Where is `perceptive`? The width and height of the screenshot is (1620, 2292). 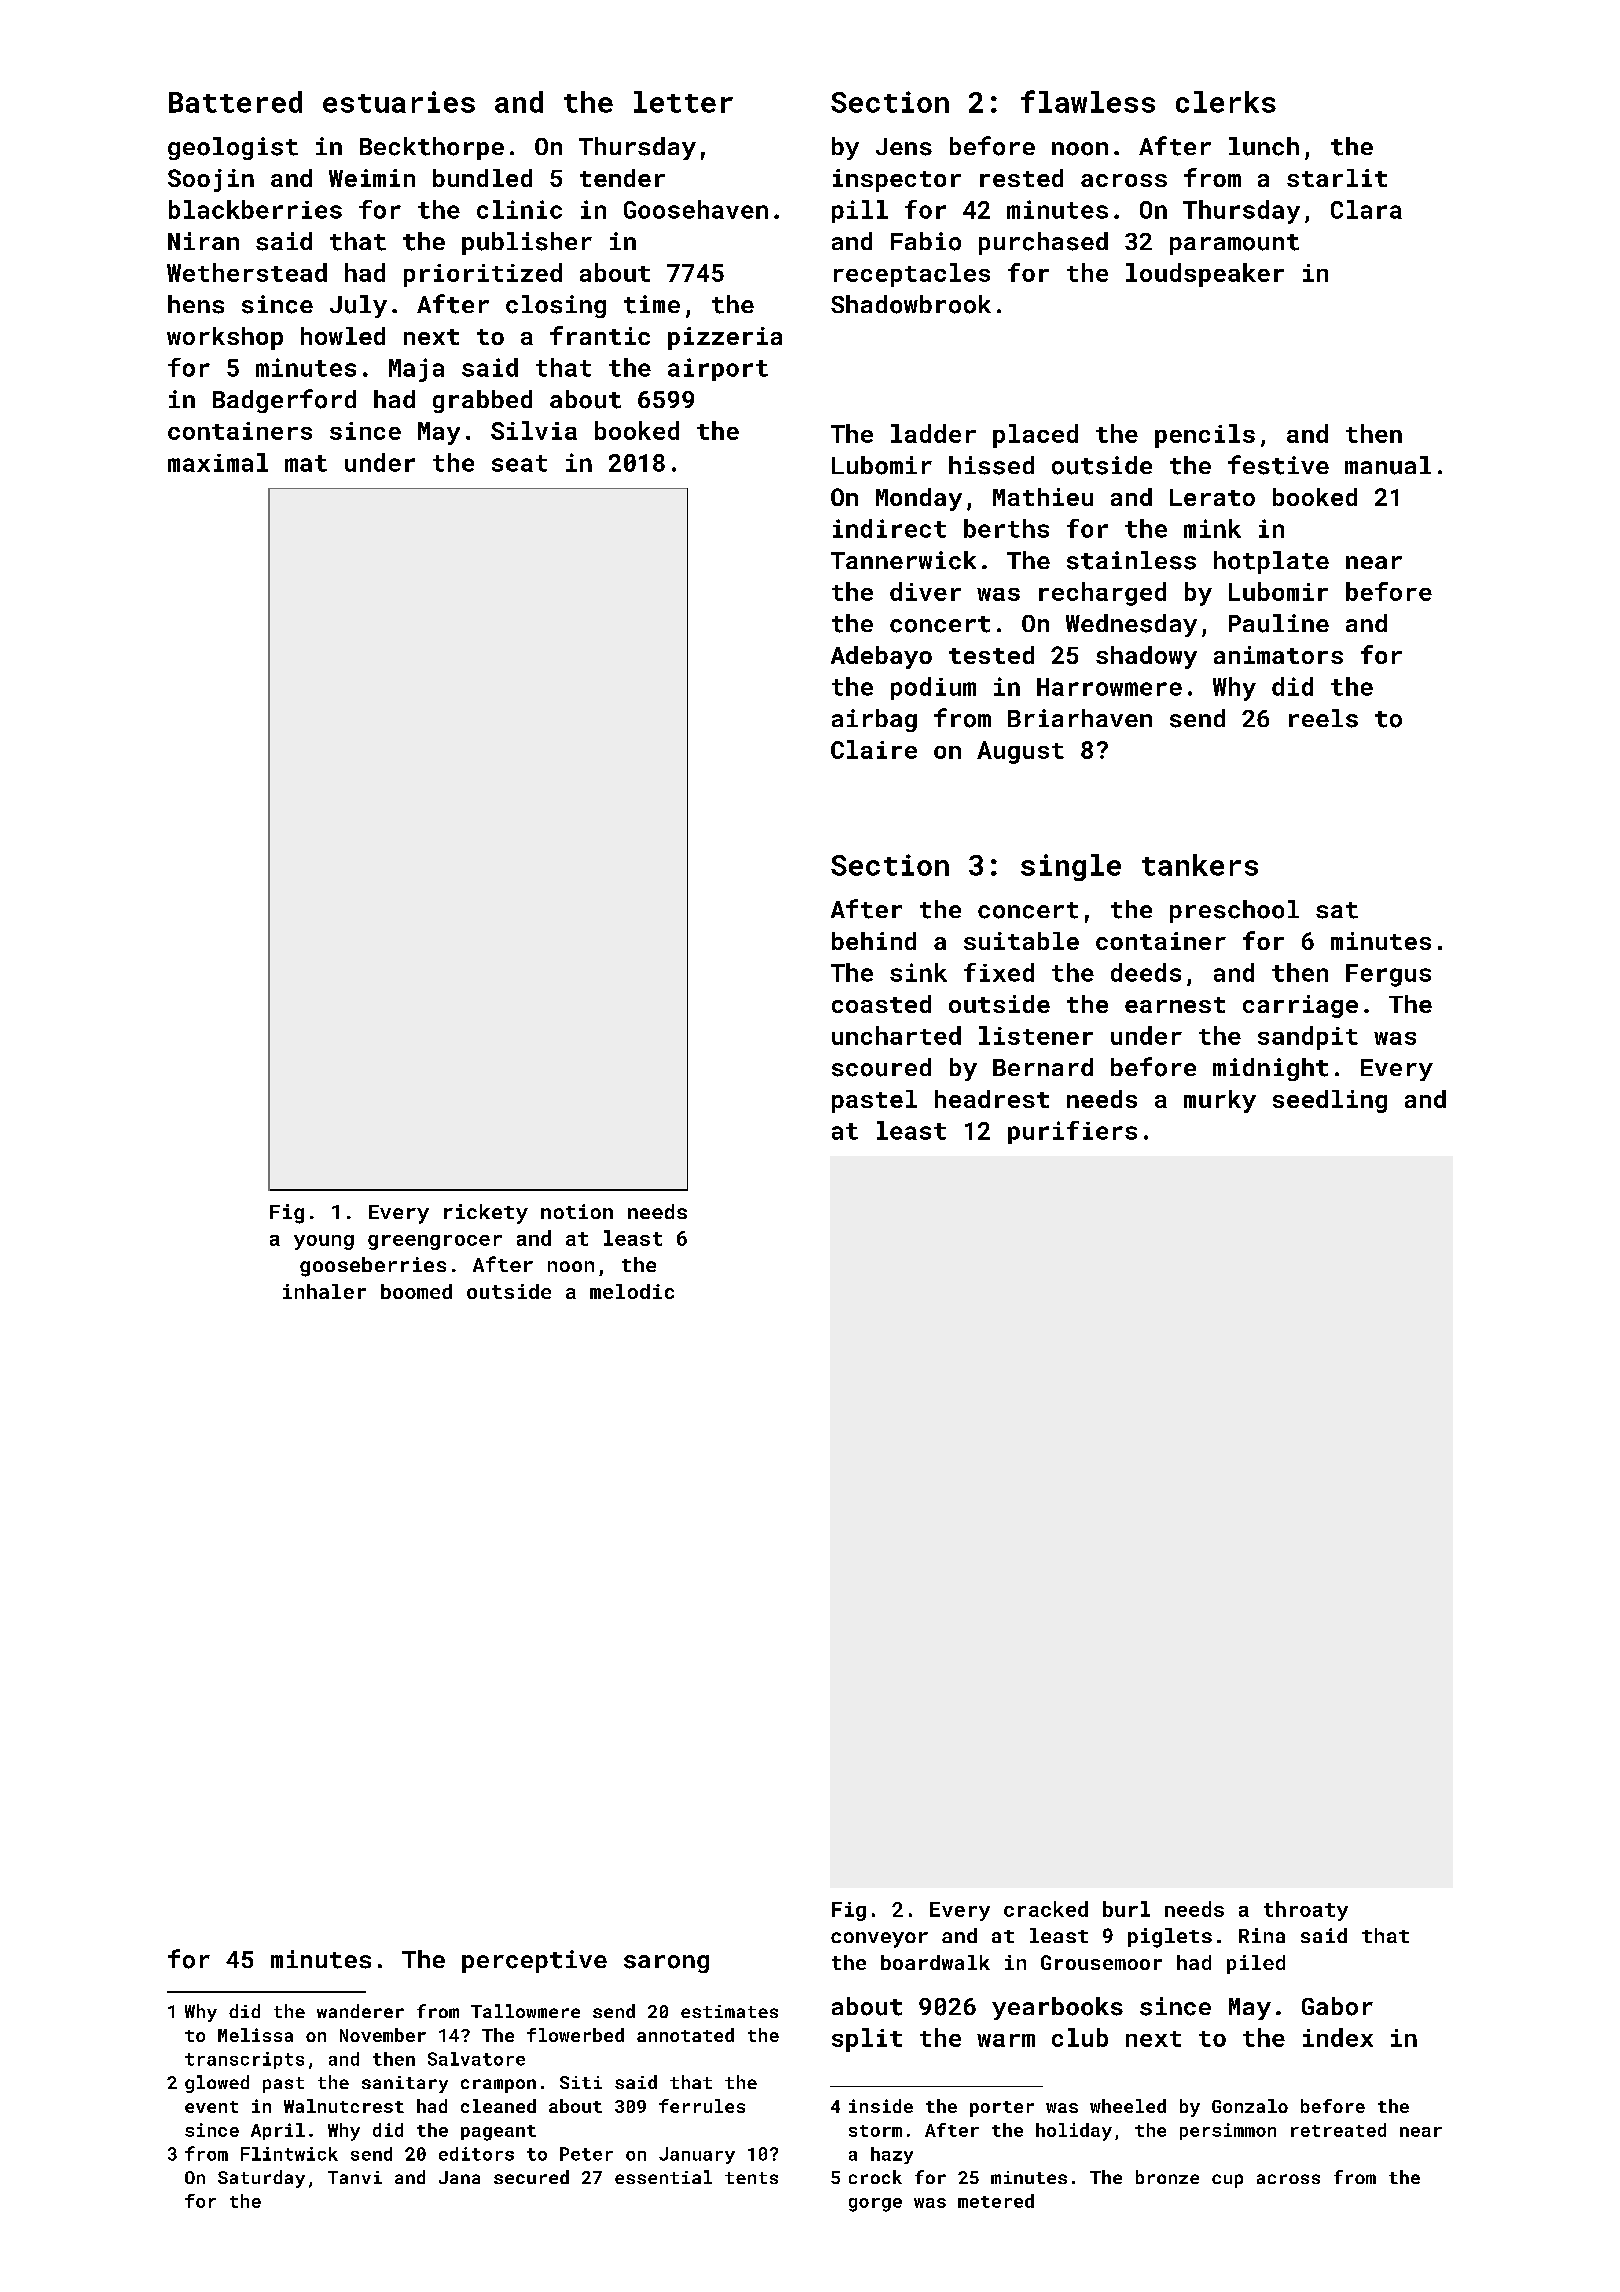 perceptive is located at coordinates (534, 1961).
